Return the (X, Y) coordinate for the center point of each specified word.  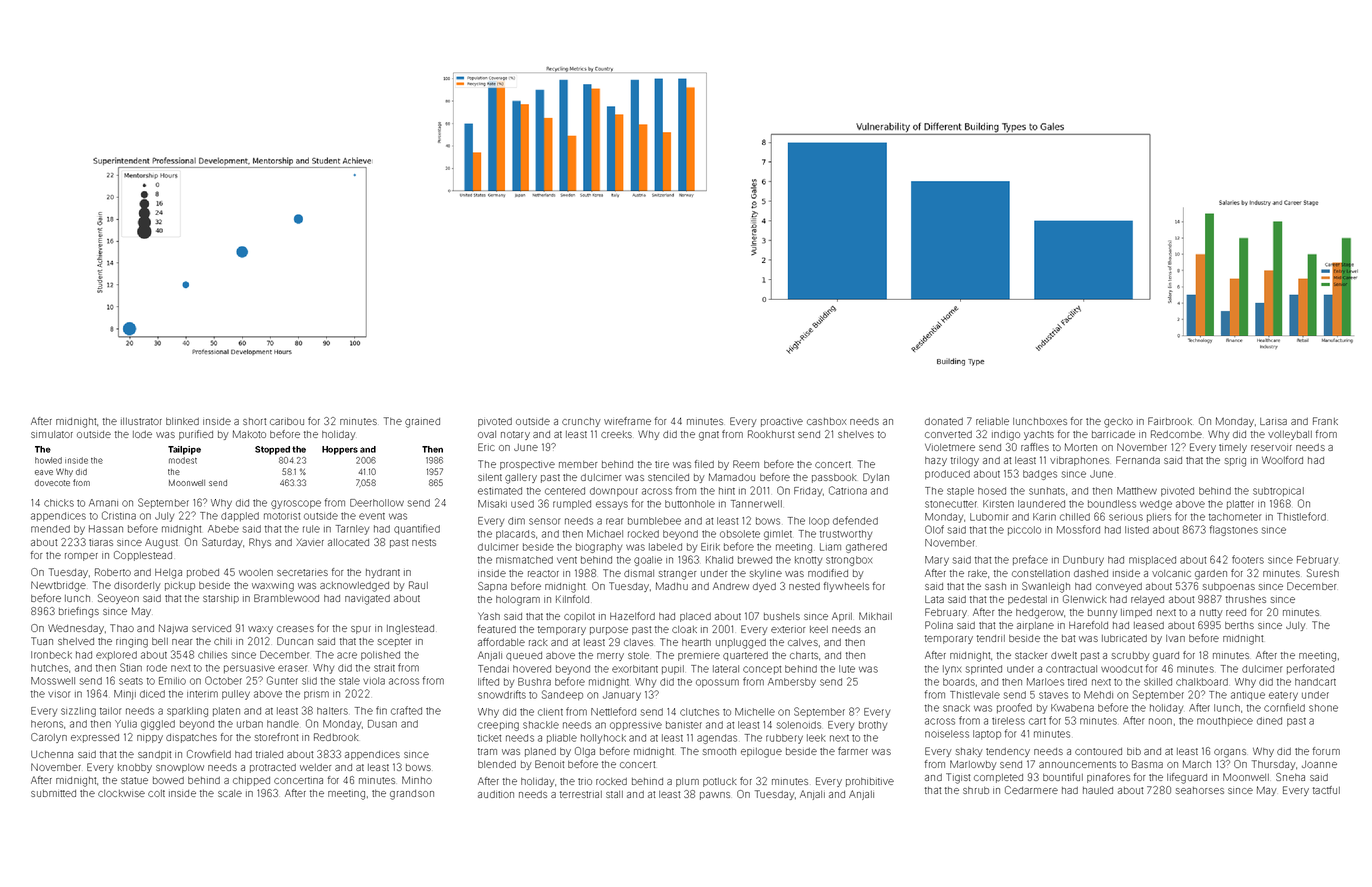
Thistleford (1301, 516)
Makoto (249, 434)
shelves (856, 434)
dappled (240, 516)
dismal (639, 573)
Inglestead (410, 630)
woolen (256, 572)
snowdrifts (502, 694)
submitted (53, 793)
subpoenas (1229, 587)
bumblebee (654, 521)
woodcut (1121, 669)
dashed (1091, 573)
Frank (1325, 421)
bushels (782, 616)
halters (332, 711)
